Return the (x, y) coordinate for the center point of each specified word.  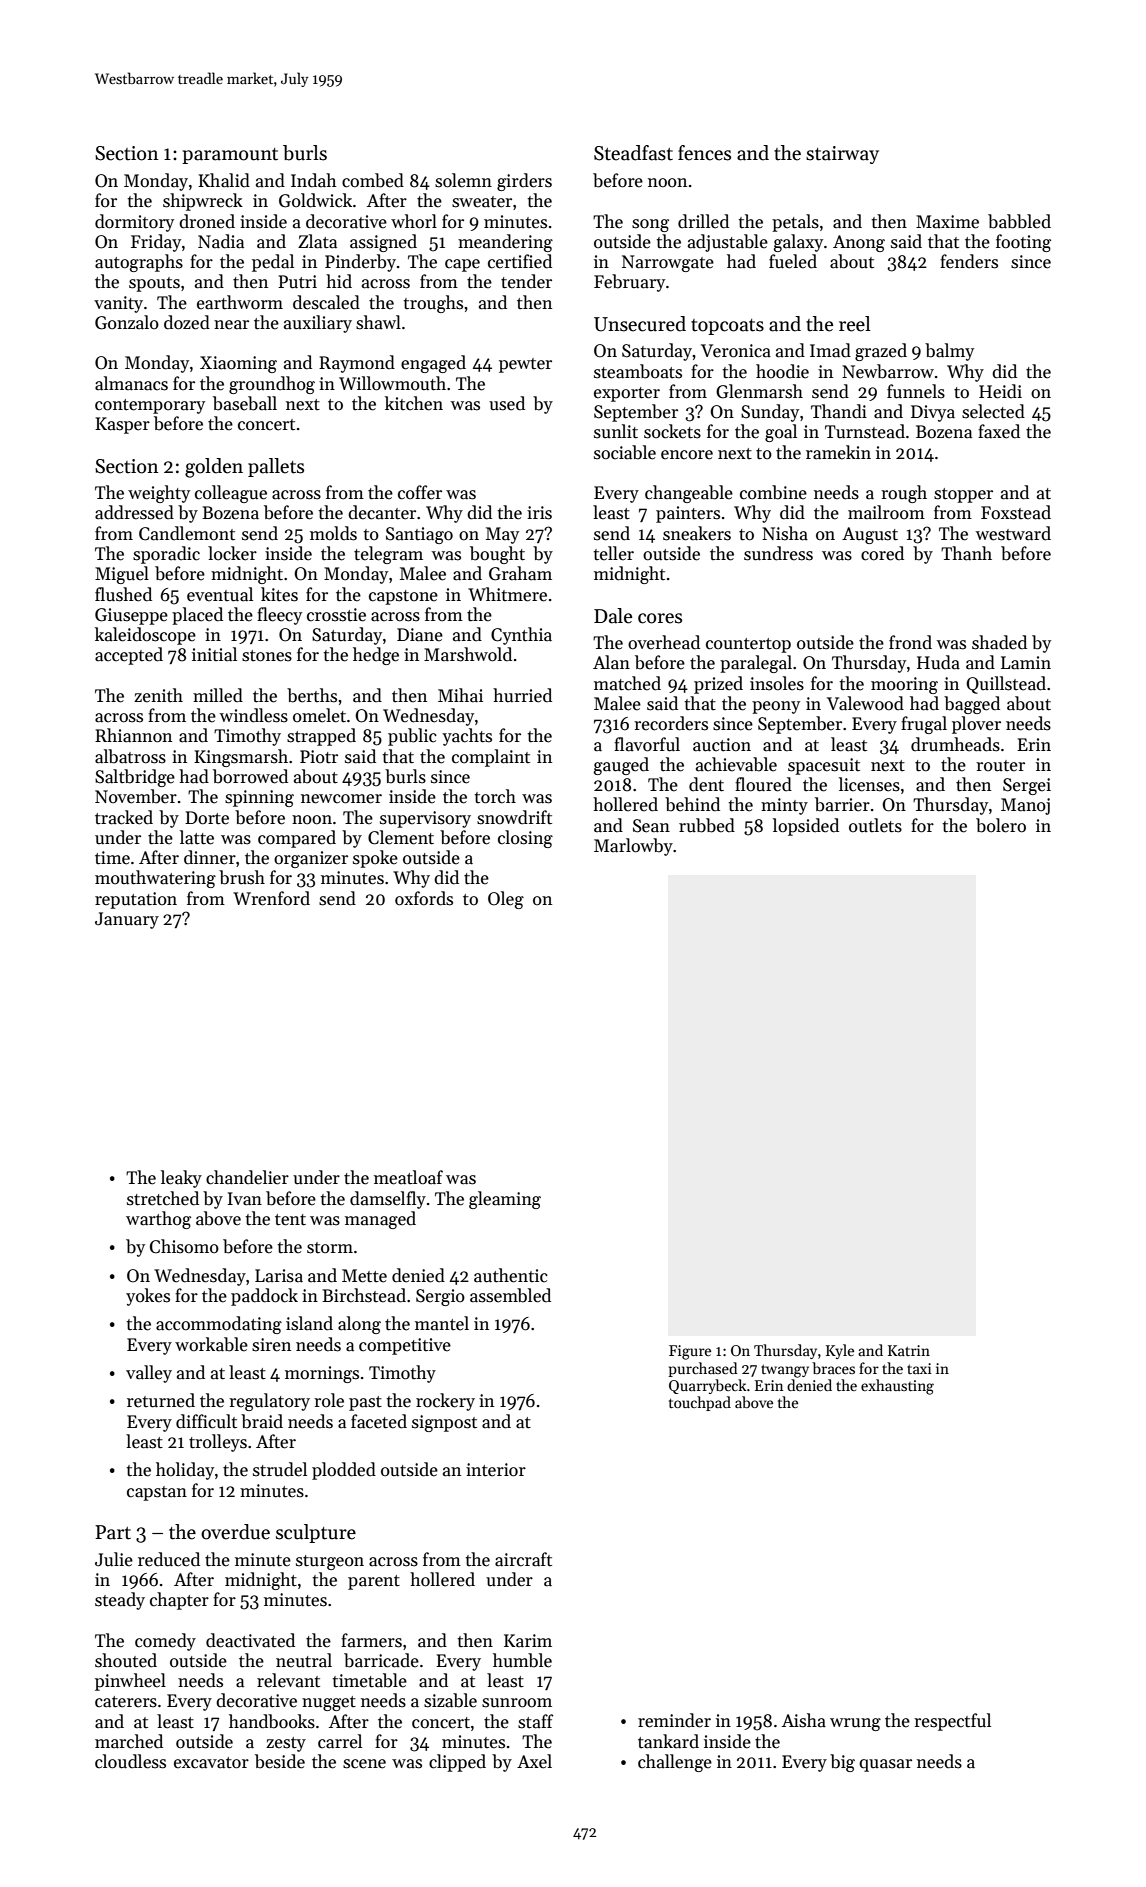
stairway (842, 155)
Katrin (909, 1350)
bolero (1001, 825)
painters (688, 514)
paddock (264, 1297)
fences (704, 153)
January (127, 920)
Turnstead (865, 431)
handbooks (272, 1721)
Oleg (506, 900)
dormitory (134, 223)
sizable (450, 1700)
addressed (134, 512)
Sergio (440, 1297)
